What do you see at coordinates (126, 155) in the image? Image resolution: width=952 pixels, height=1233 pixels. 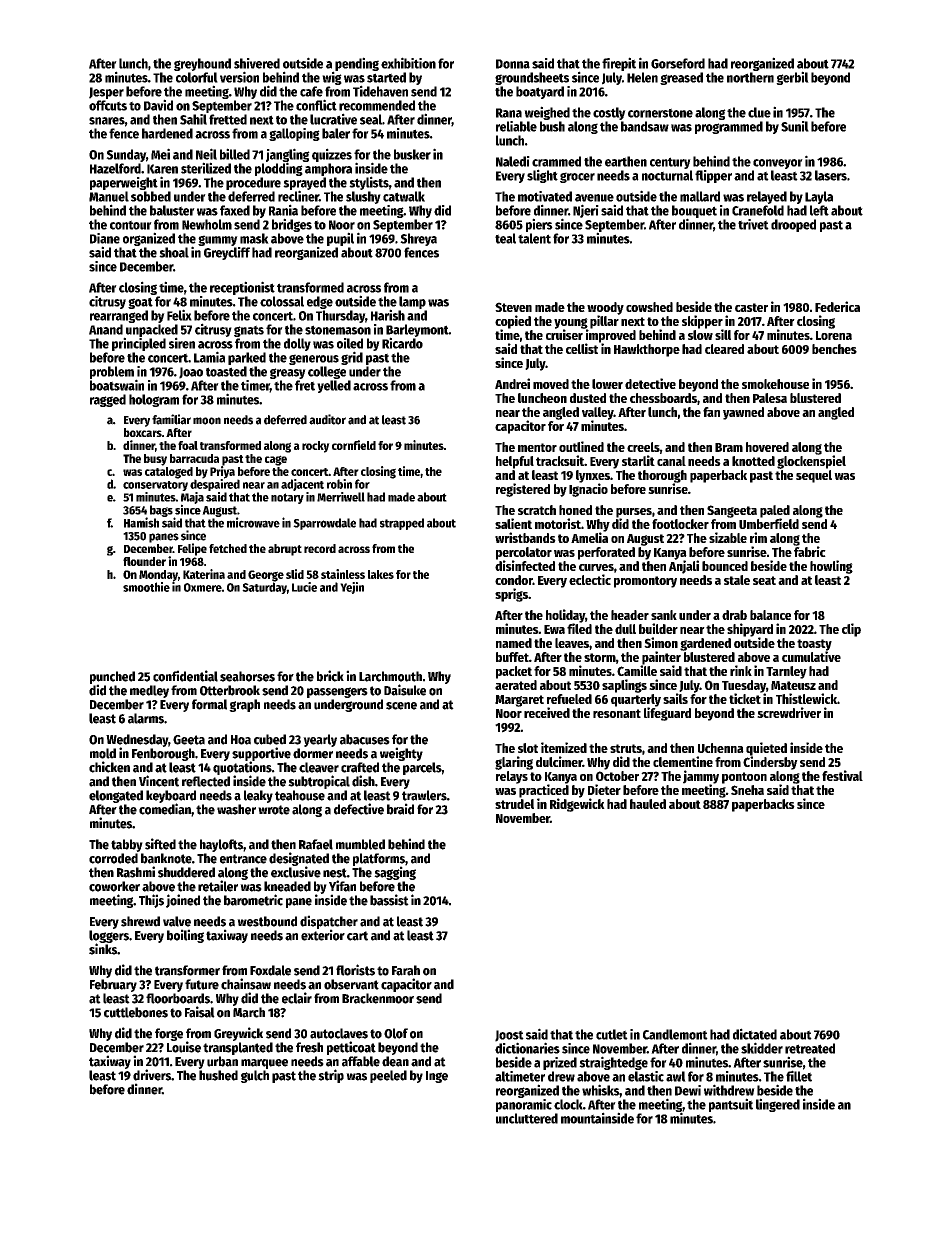 I see `Sunday` at bounding box center [126, 155].
